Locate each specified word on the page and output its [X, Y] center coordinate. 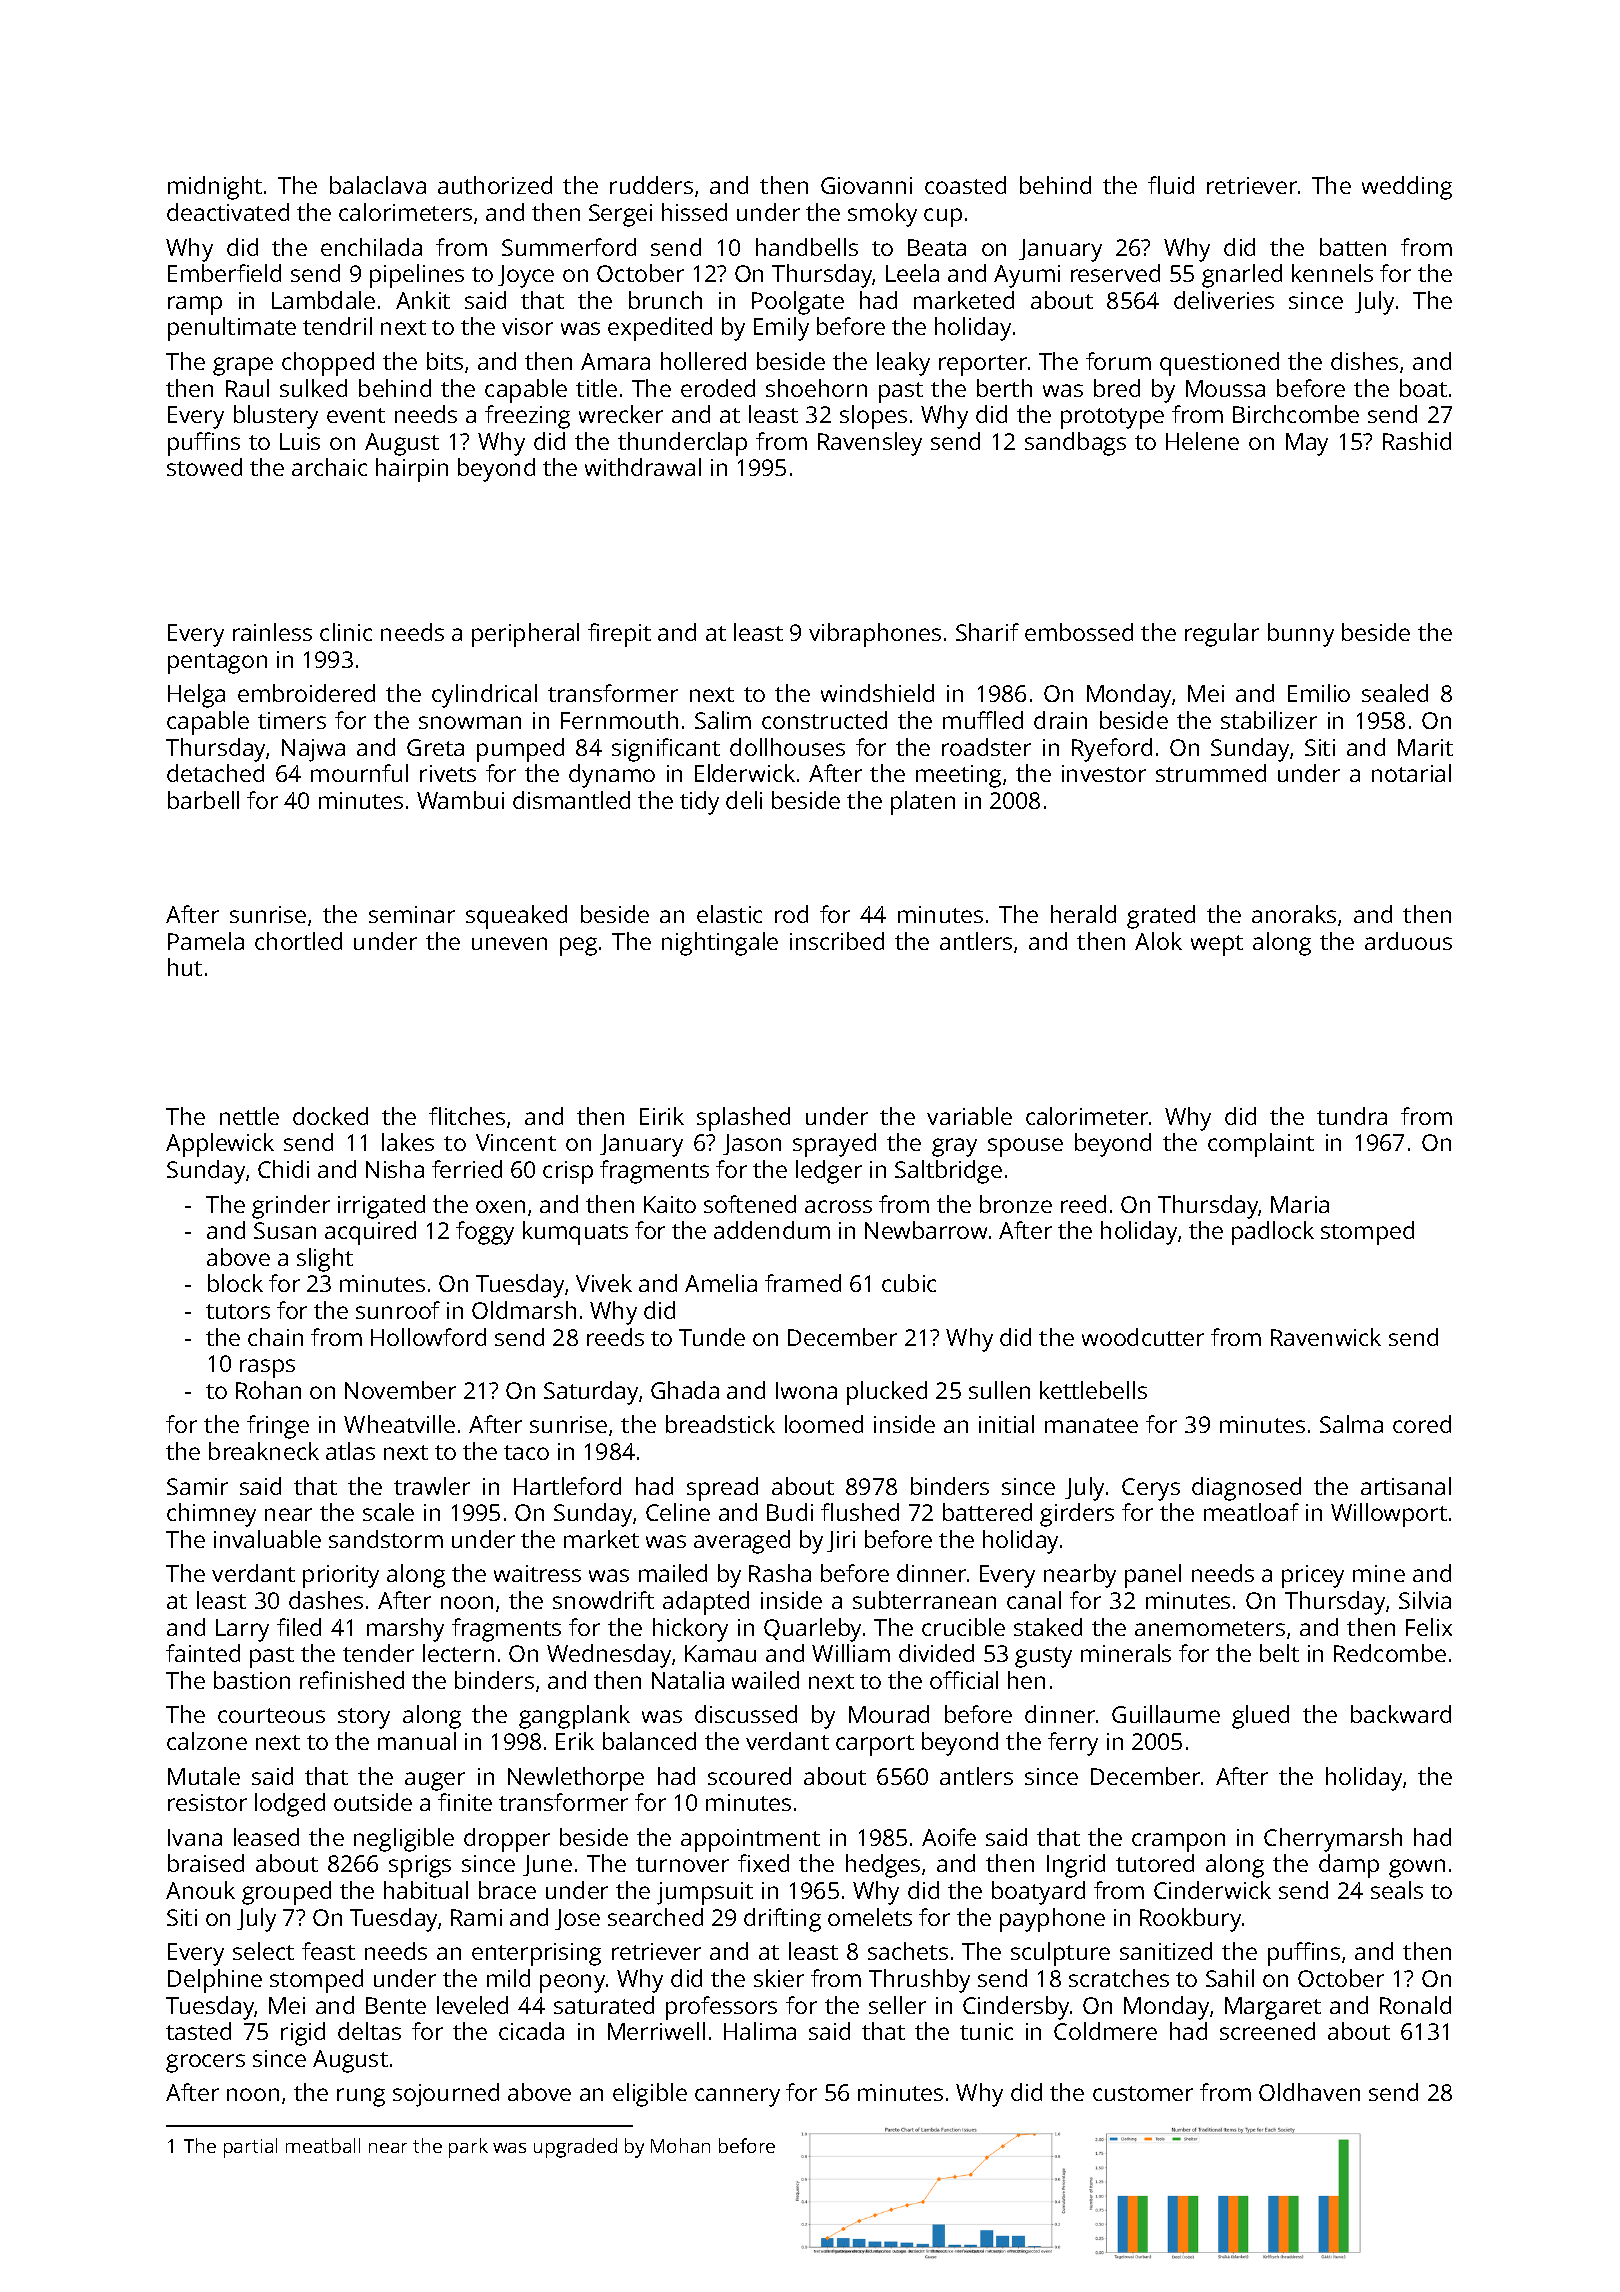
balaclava [378, 185]
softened [750, 1204]
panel [1153, 1576]
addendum [772, 1230]
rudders [651, 185]
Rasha [780, 1573]
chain [275, 1337]
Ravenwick [1326, 1337]
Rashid [1417, 441]
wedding [1407, 188]
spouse [1025, 1147]
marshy [405, 1630]
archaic [329, 467]
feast [328, 1951]
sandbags [1075, 444]
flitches [467, 1116]
